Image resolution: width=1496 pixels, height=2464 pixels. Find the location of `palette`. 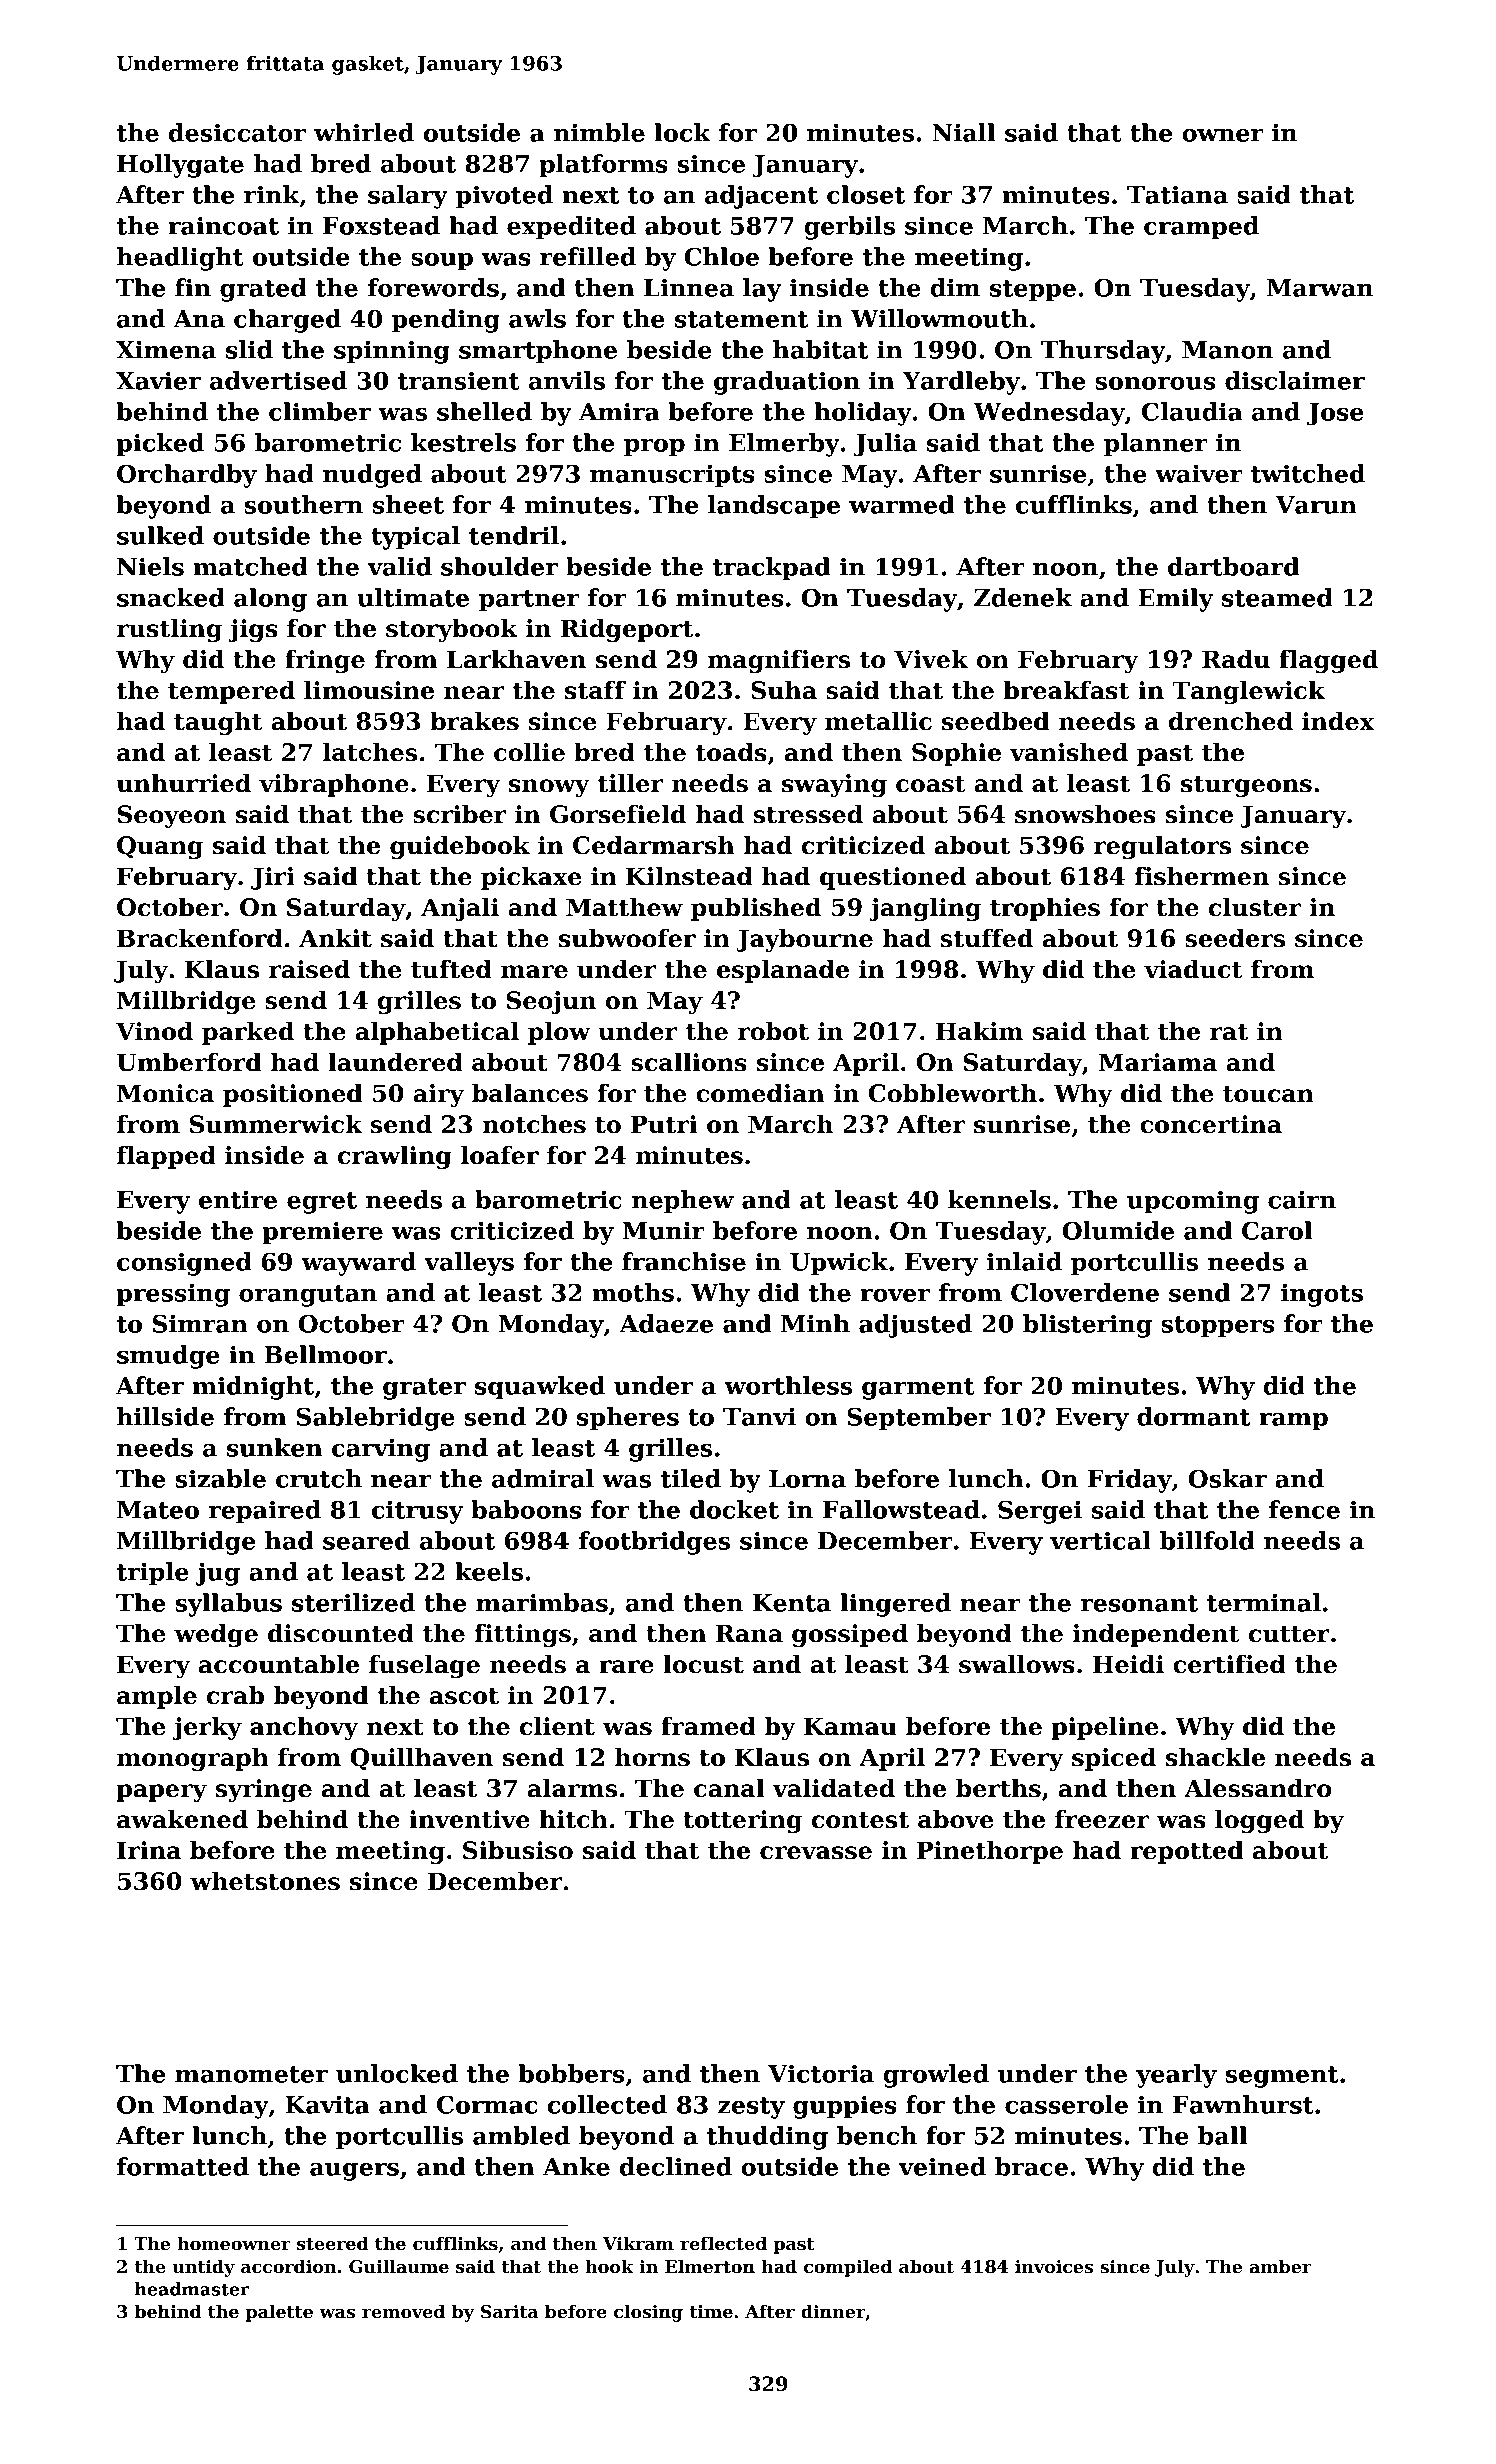

palette is located at coordinates (279, 2313).
